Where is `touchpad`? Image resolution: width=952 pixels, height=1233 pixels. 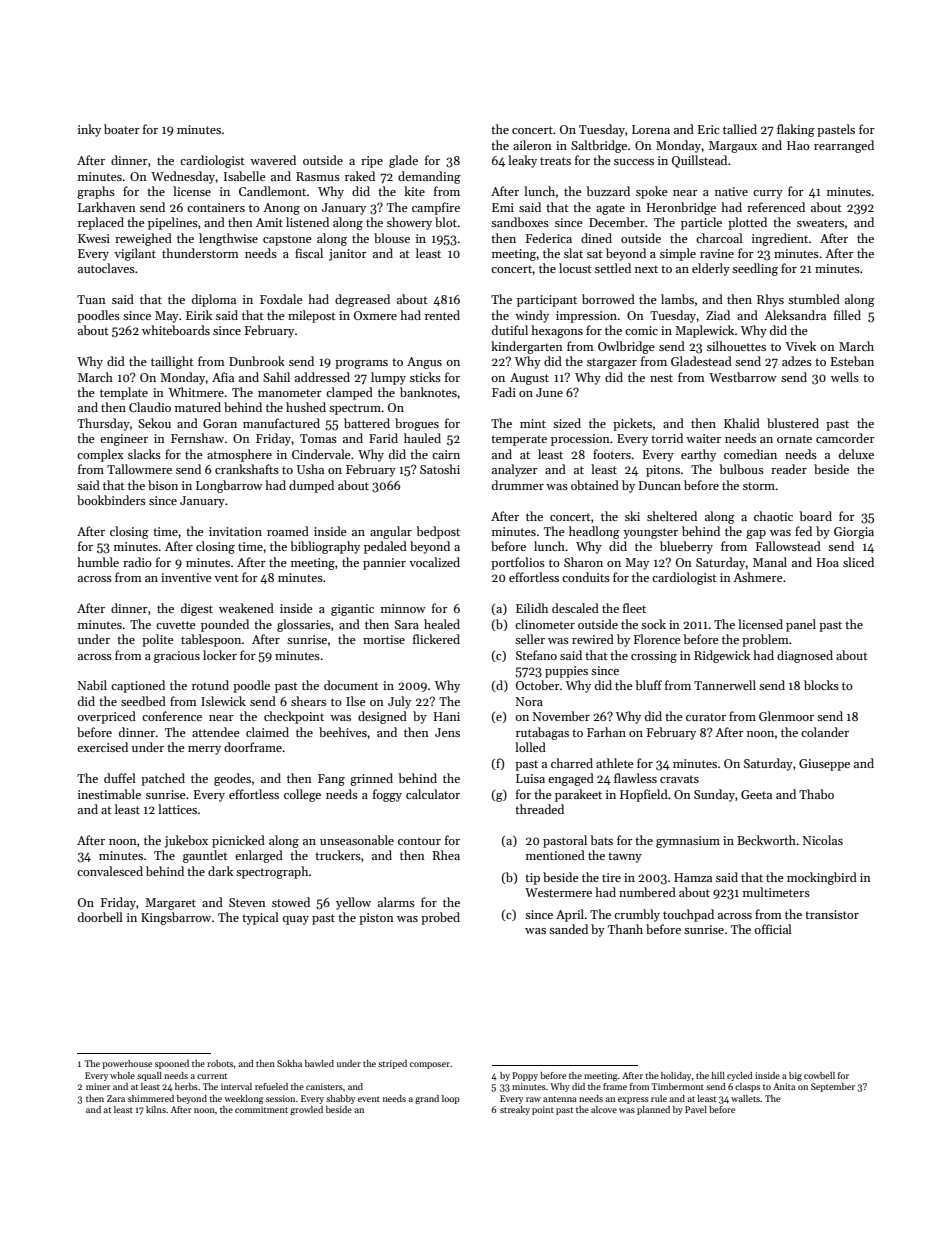 touchpad is located at coordinates (688, 915).
